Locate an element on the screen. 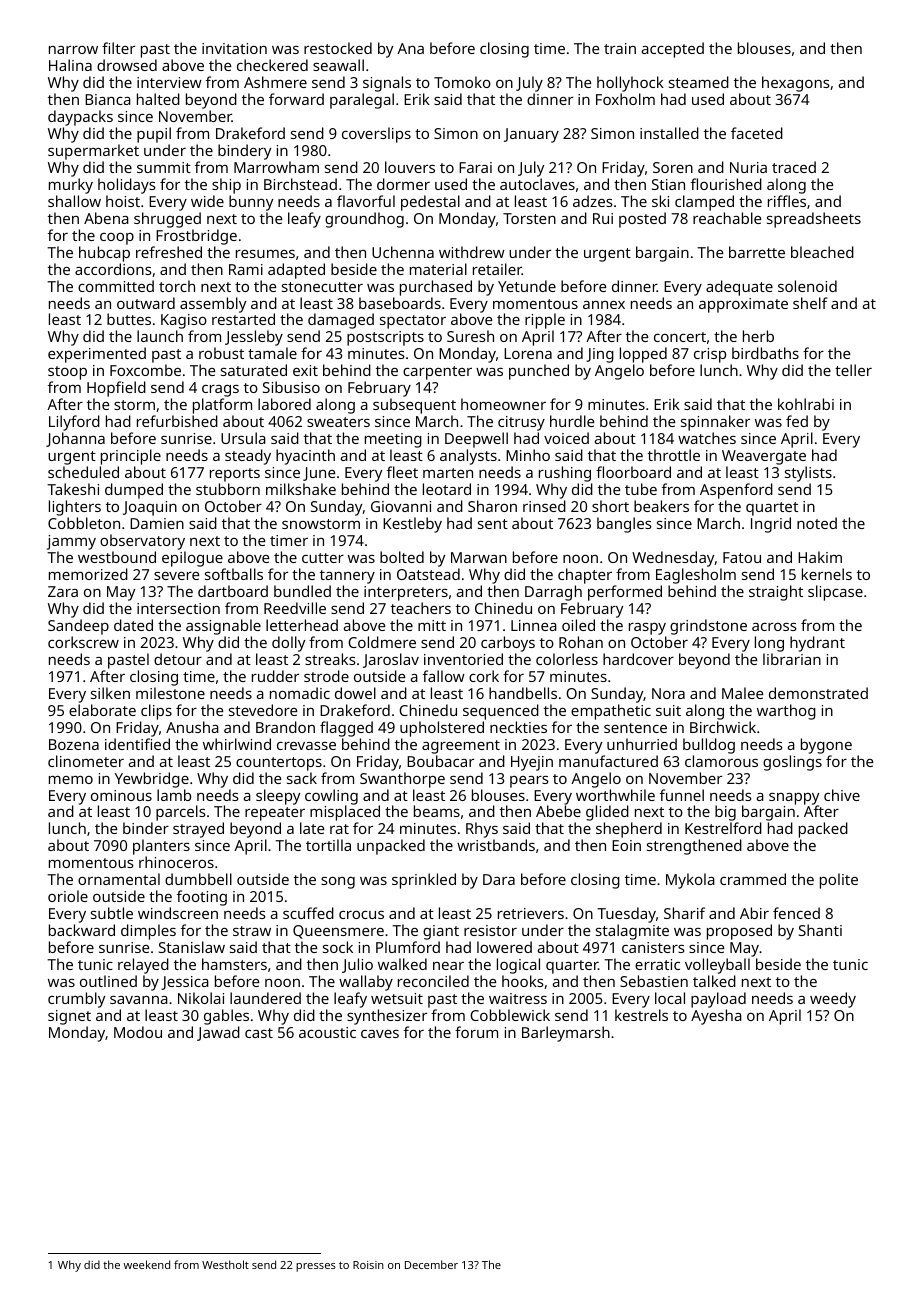  refurbished is located at coordinates (177, 421).
